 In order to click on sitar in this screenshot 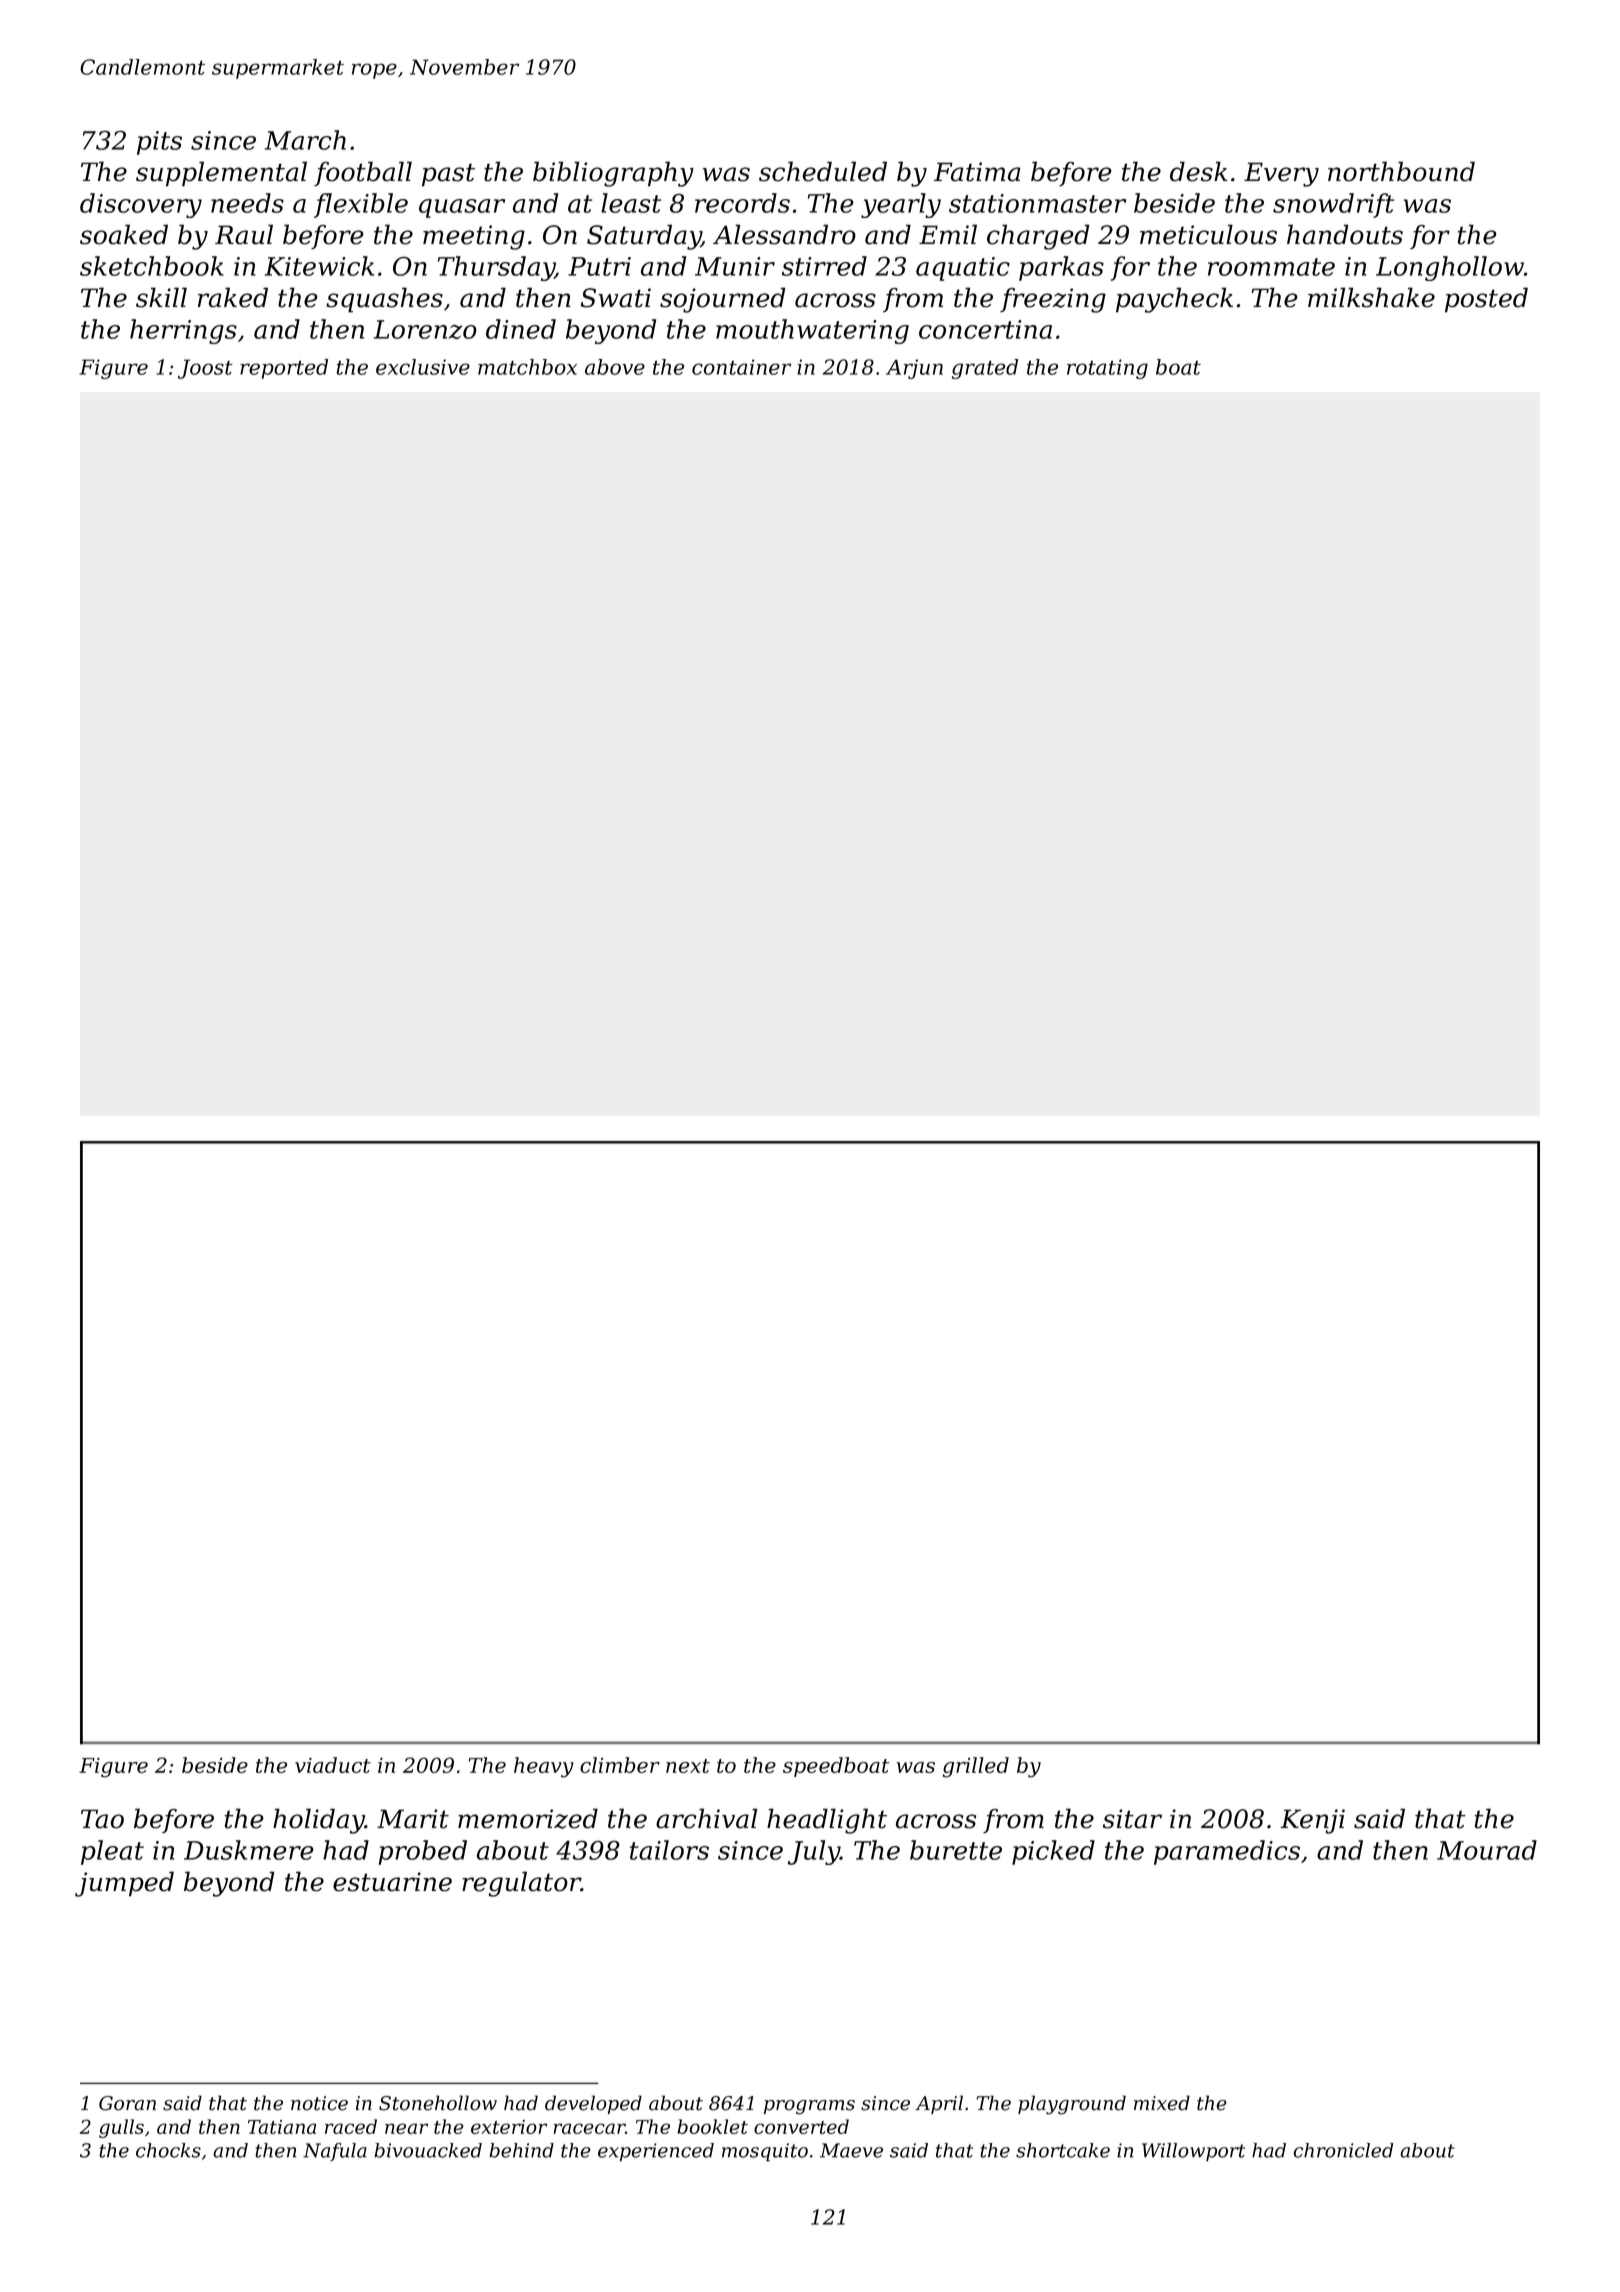, I will do `click(1132, 1819)`.
